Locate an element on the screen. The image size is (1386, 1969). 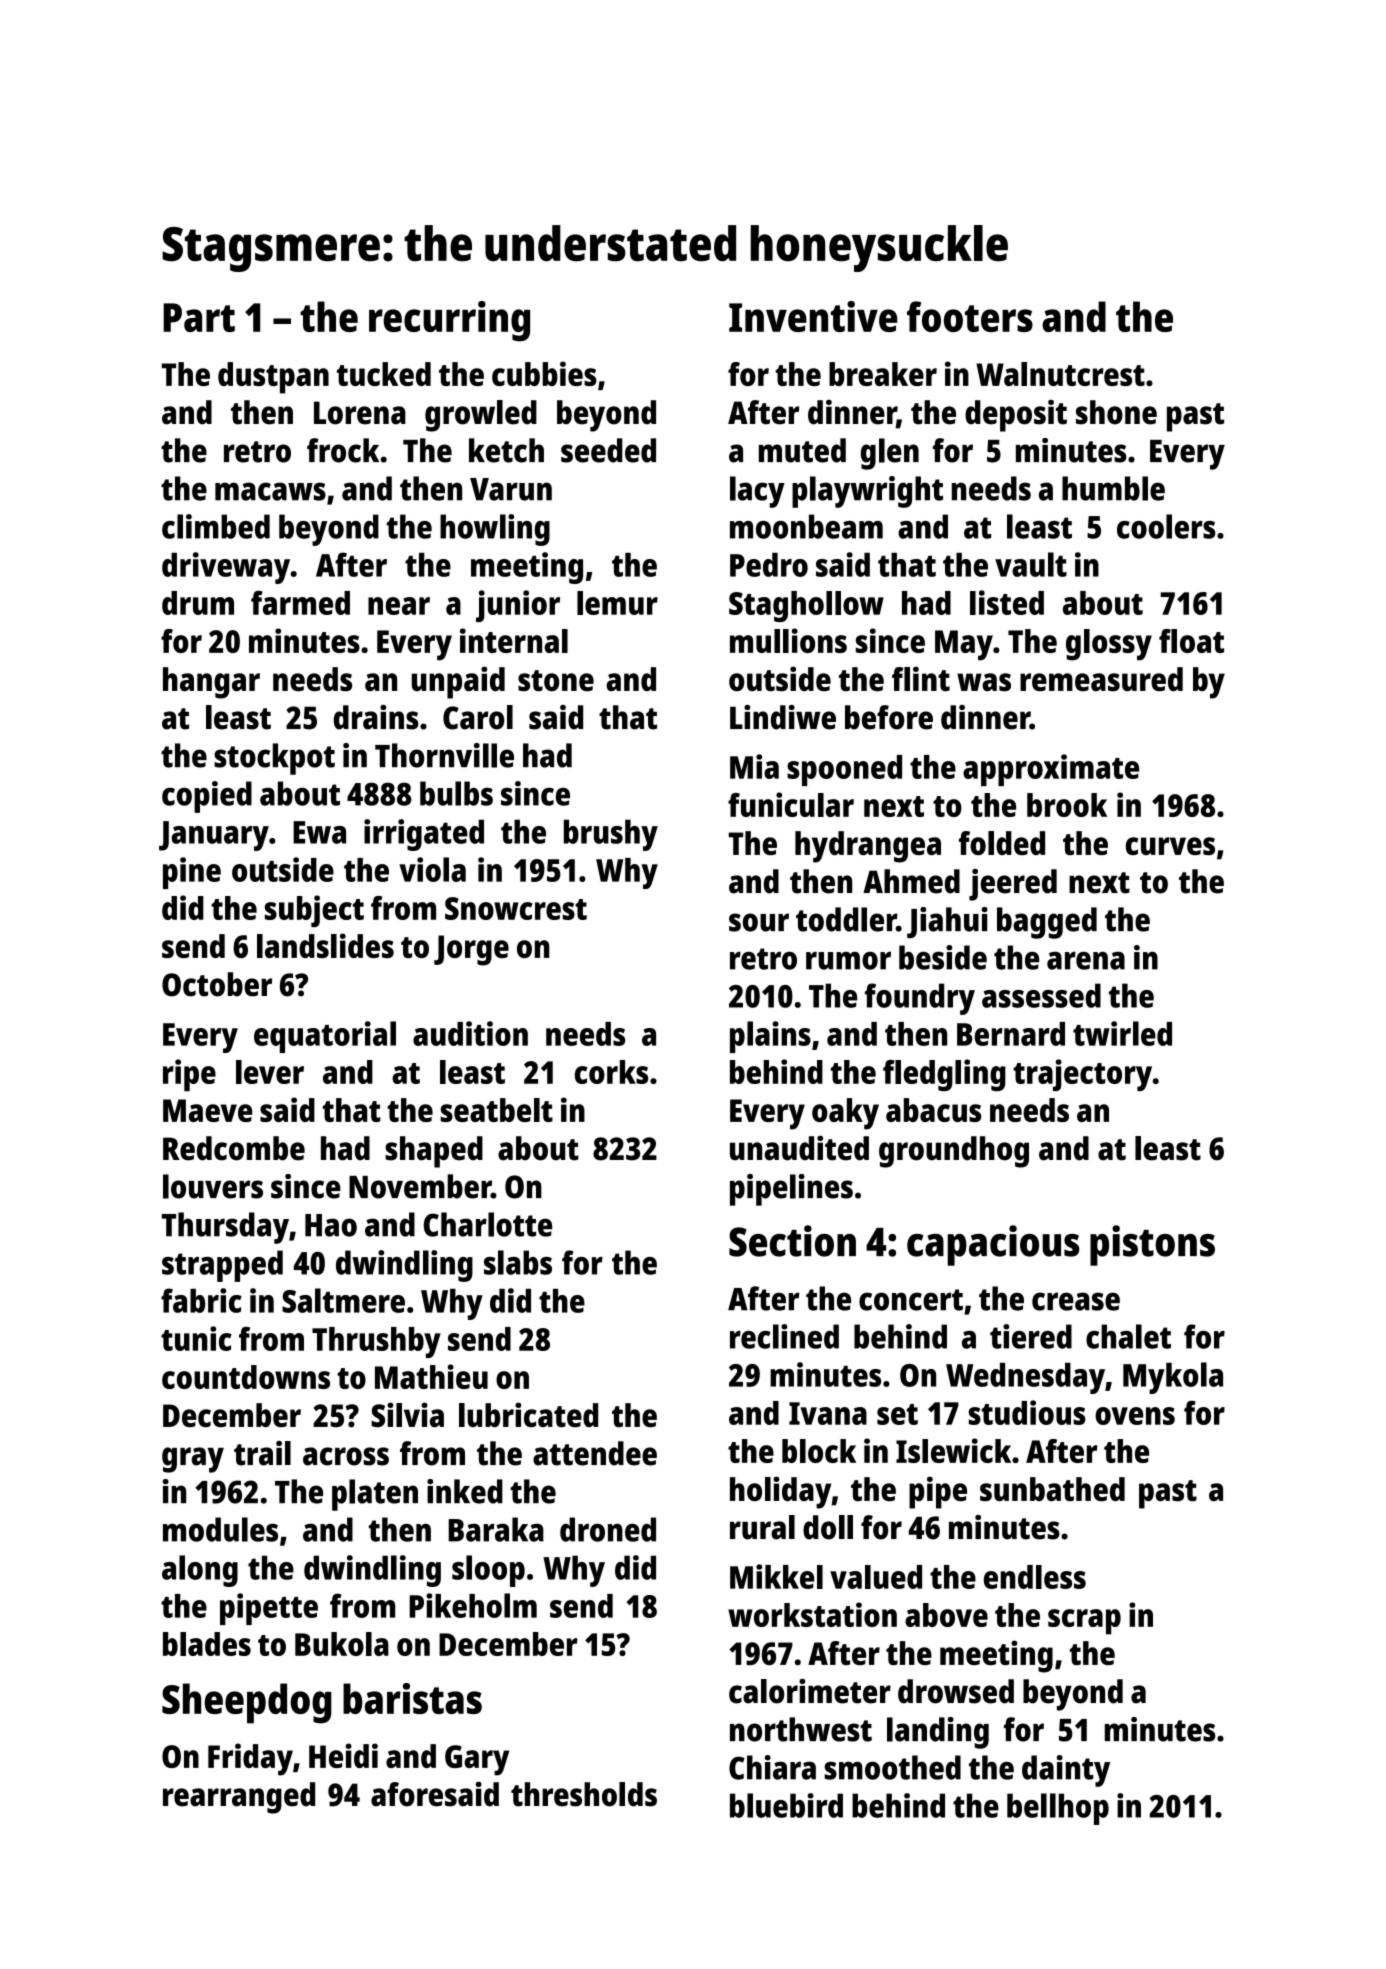
block is located at coordinates (819, 1451).
